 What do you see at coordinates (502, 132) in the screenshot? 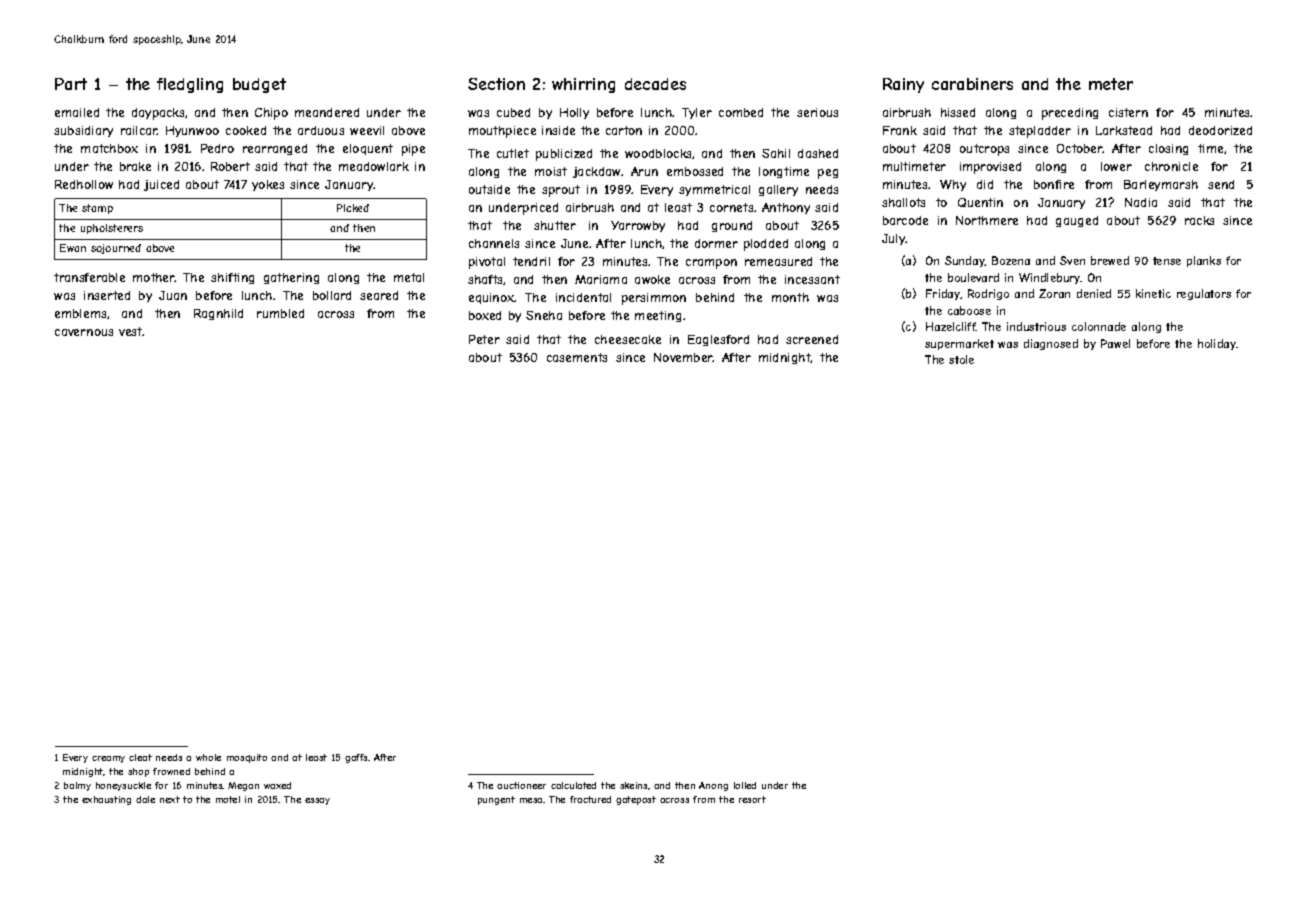
I see `mouthpiece` at bounding box center [502, 132].
